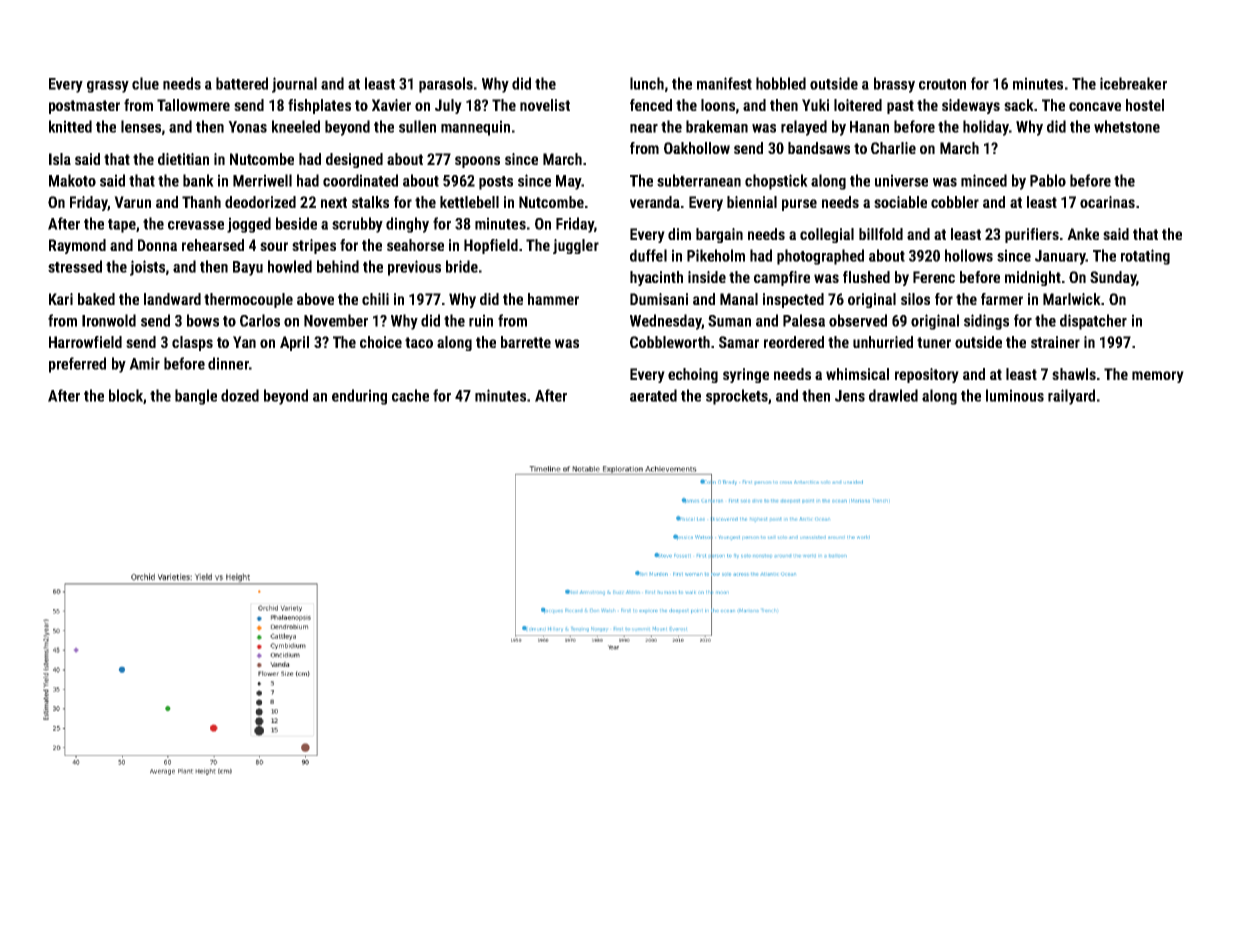  Describe the element at coordinates (737, 397) in the document. I see `sprockets` at that location.
